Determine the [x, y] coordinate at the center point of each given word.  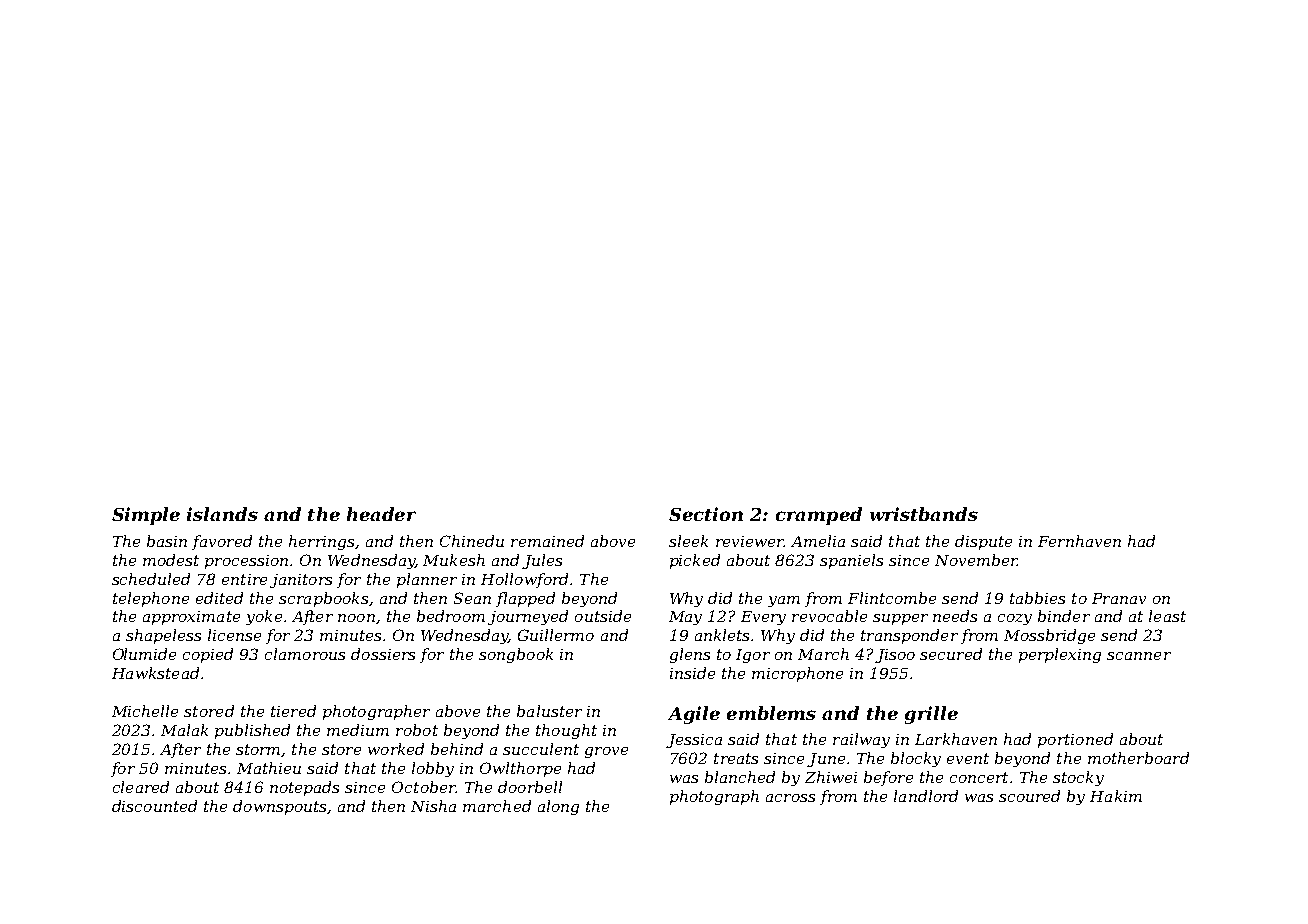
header [381, 514]
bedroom [451, 616]
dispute [983, 542]
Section [706, 514]
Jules [542, 561]
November [976, 560]
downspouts [279, 807]
